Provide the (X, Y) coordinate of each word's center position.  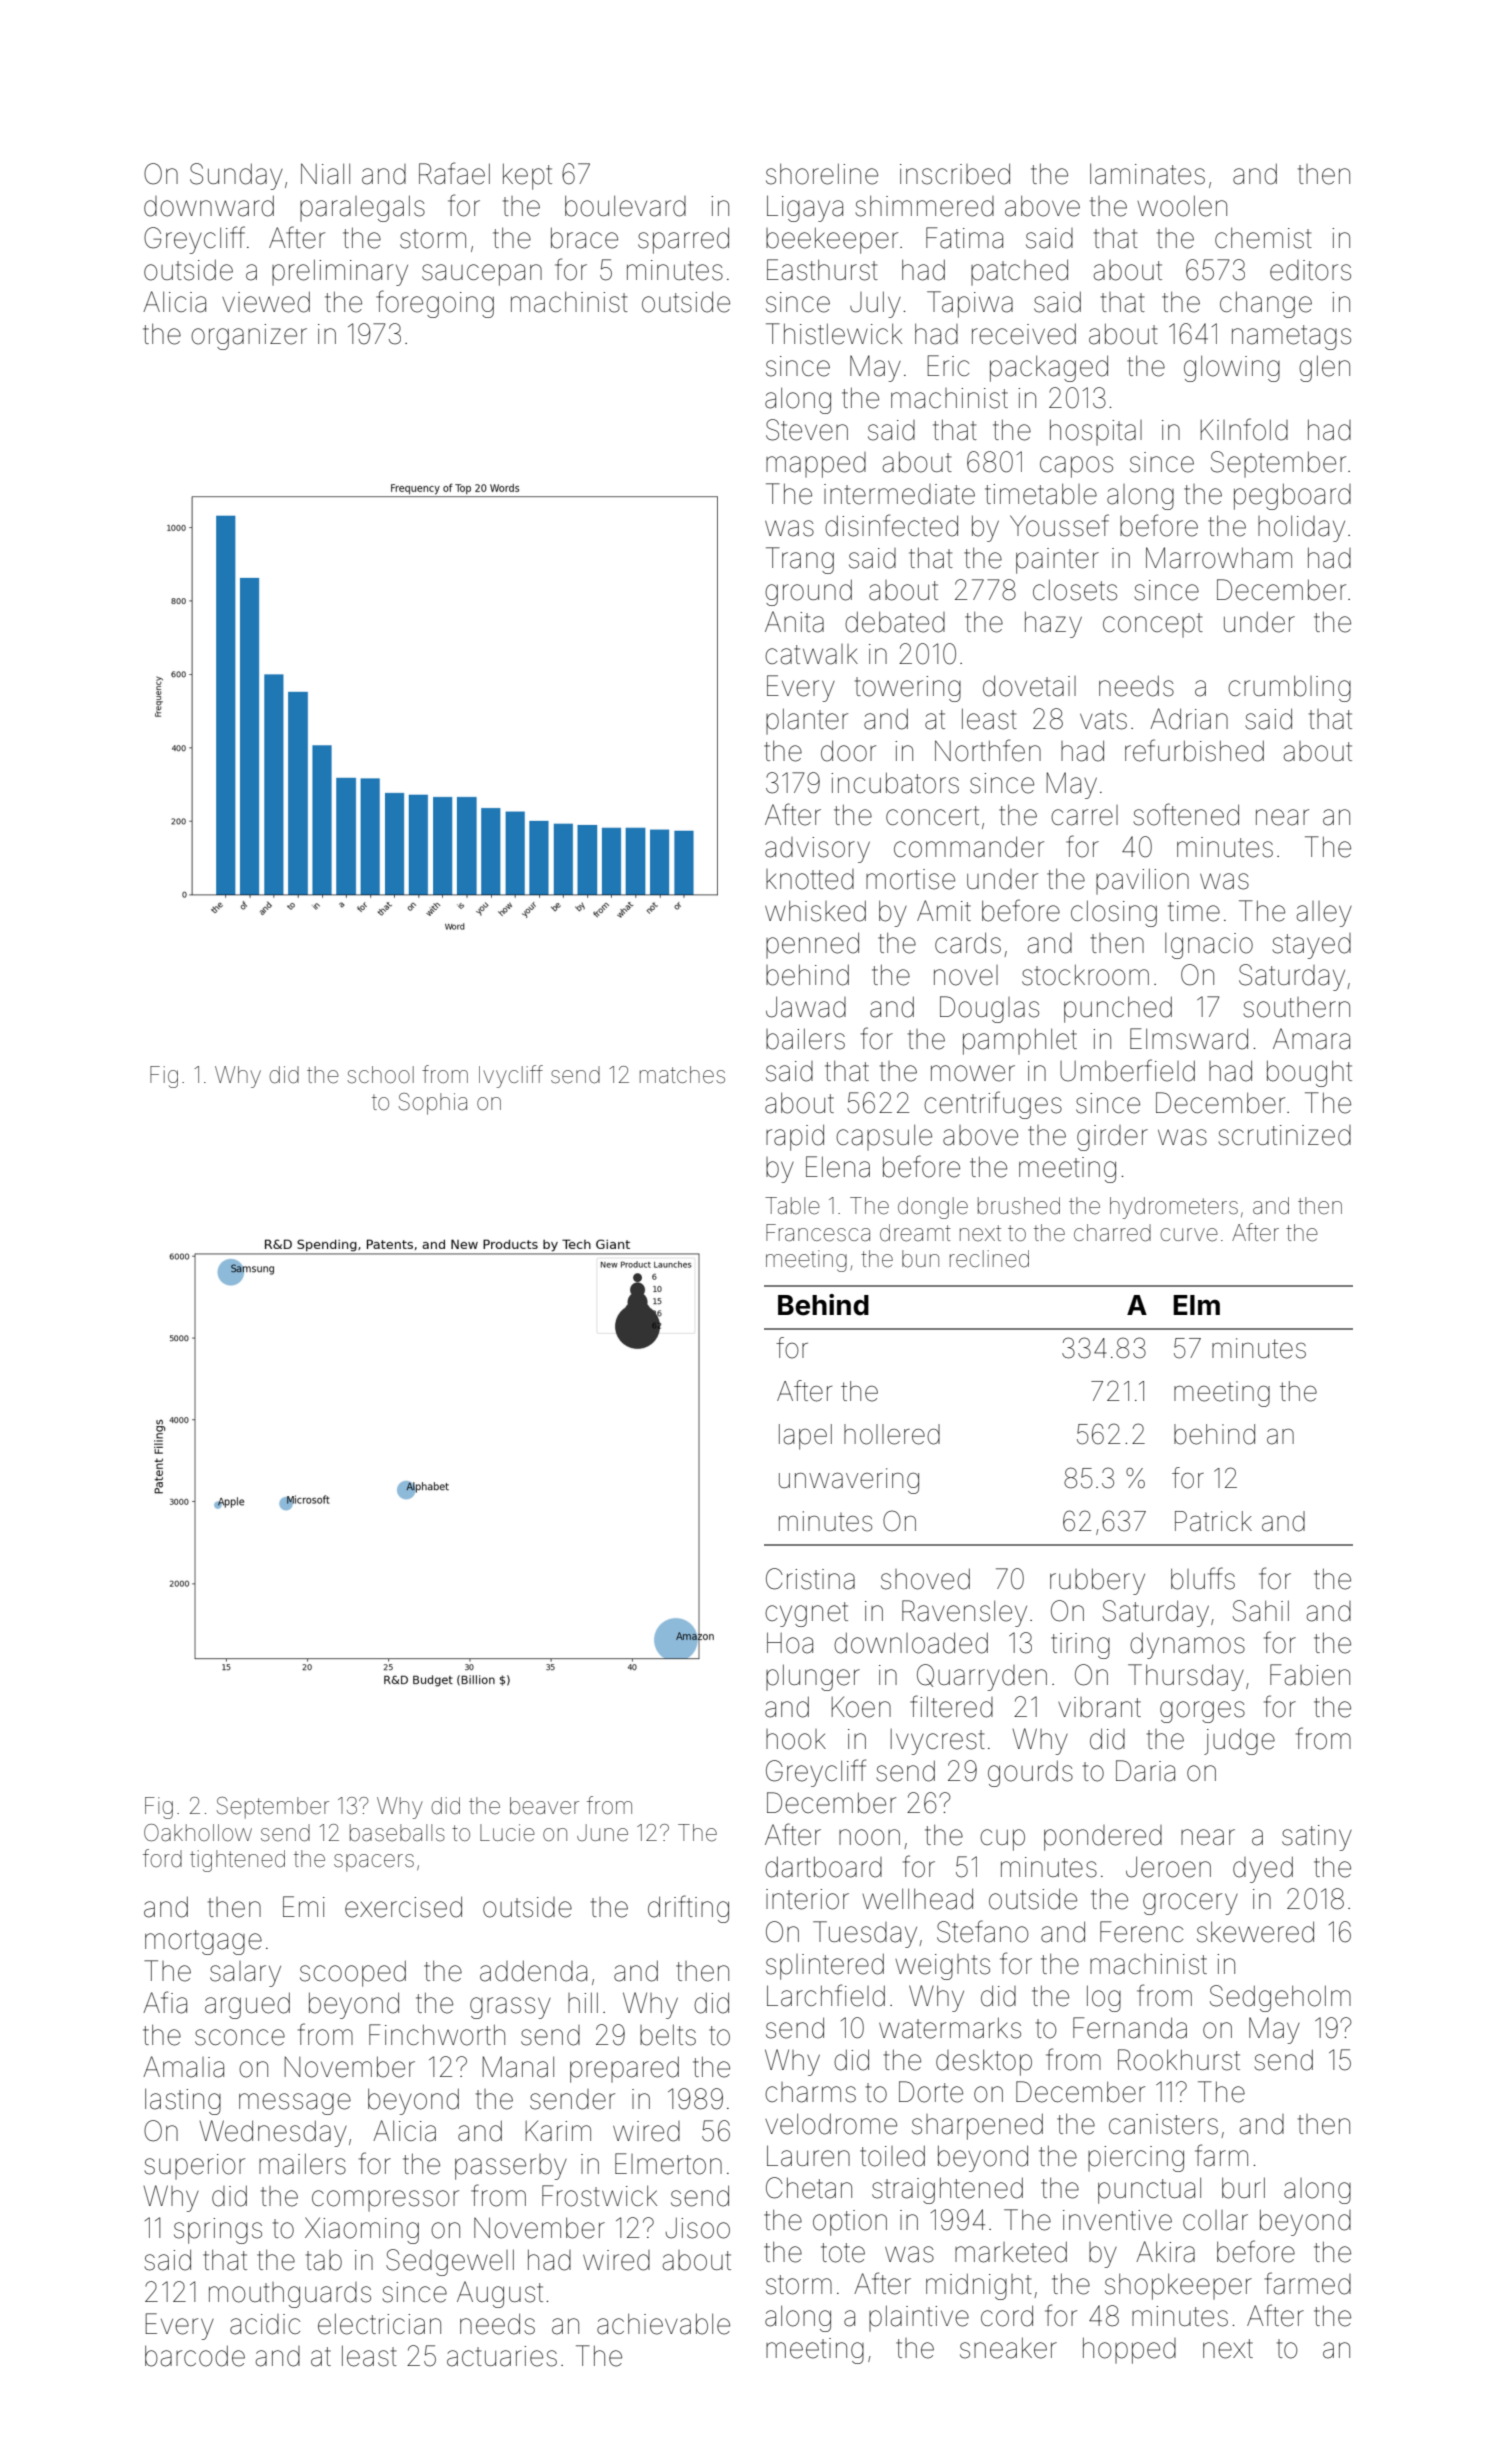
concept (1153, 625)
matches (682, 1075)
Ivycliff (511, 1076)
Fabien (1310, 1675)
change (1266, 304)
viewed (266, 302)
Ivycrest (938, 1742)
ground (808, 592)
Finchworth (437, 2035)
